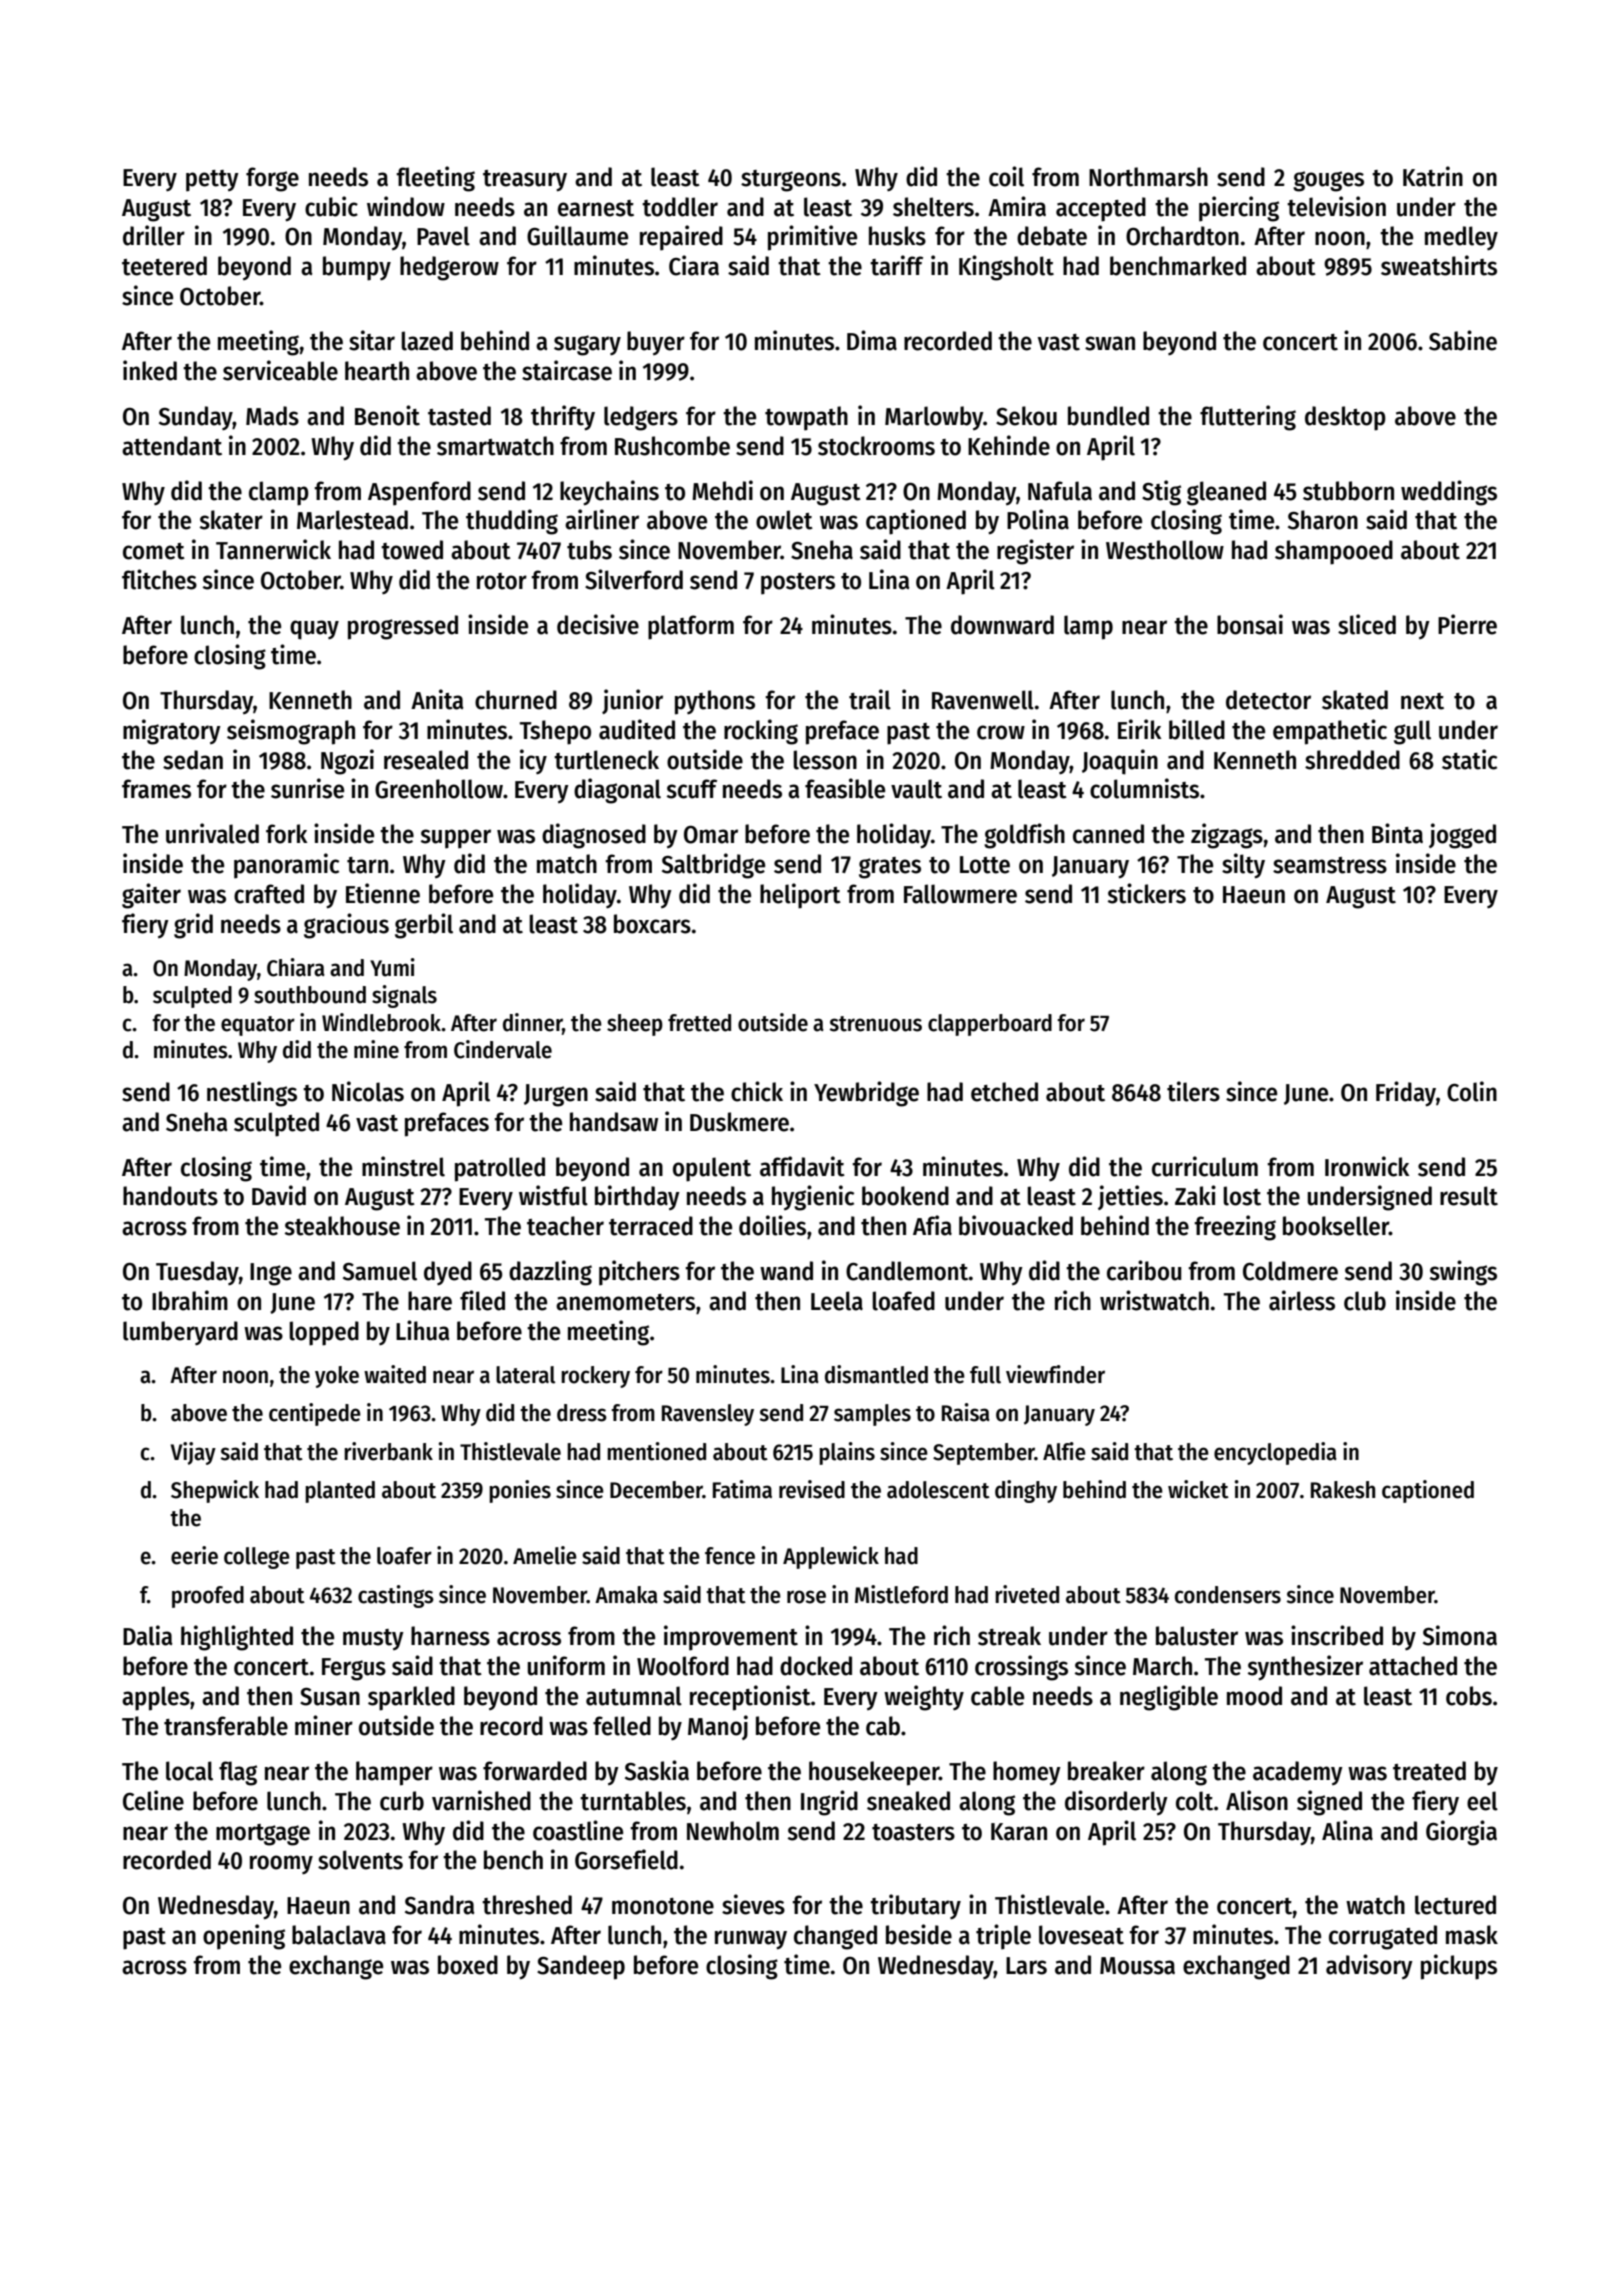 This document has width=1620, height=2292. I want to click on downward, so click(1002, 625).
